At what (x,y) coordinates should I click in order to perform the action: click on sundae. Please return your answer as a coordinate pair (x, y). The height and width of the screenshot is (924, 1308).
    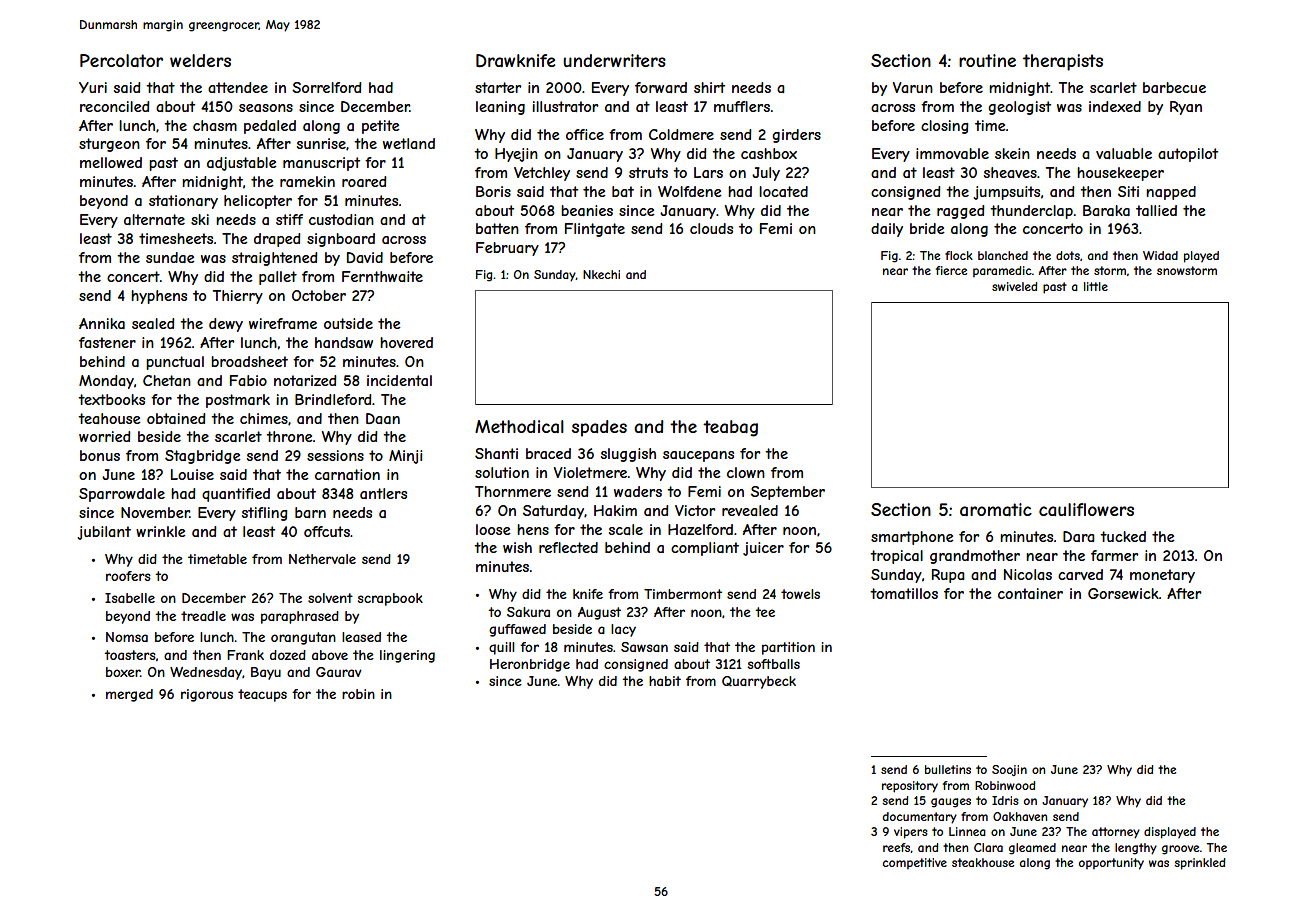
    Looking at the image, I should click on (170, 257).
